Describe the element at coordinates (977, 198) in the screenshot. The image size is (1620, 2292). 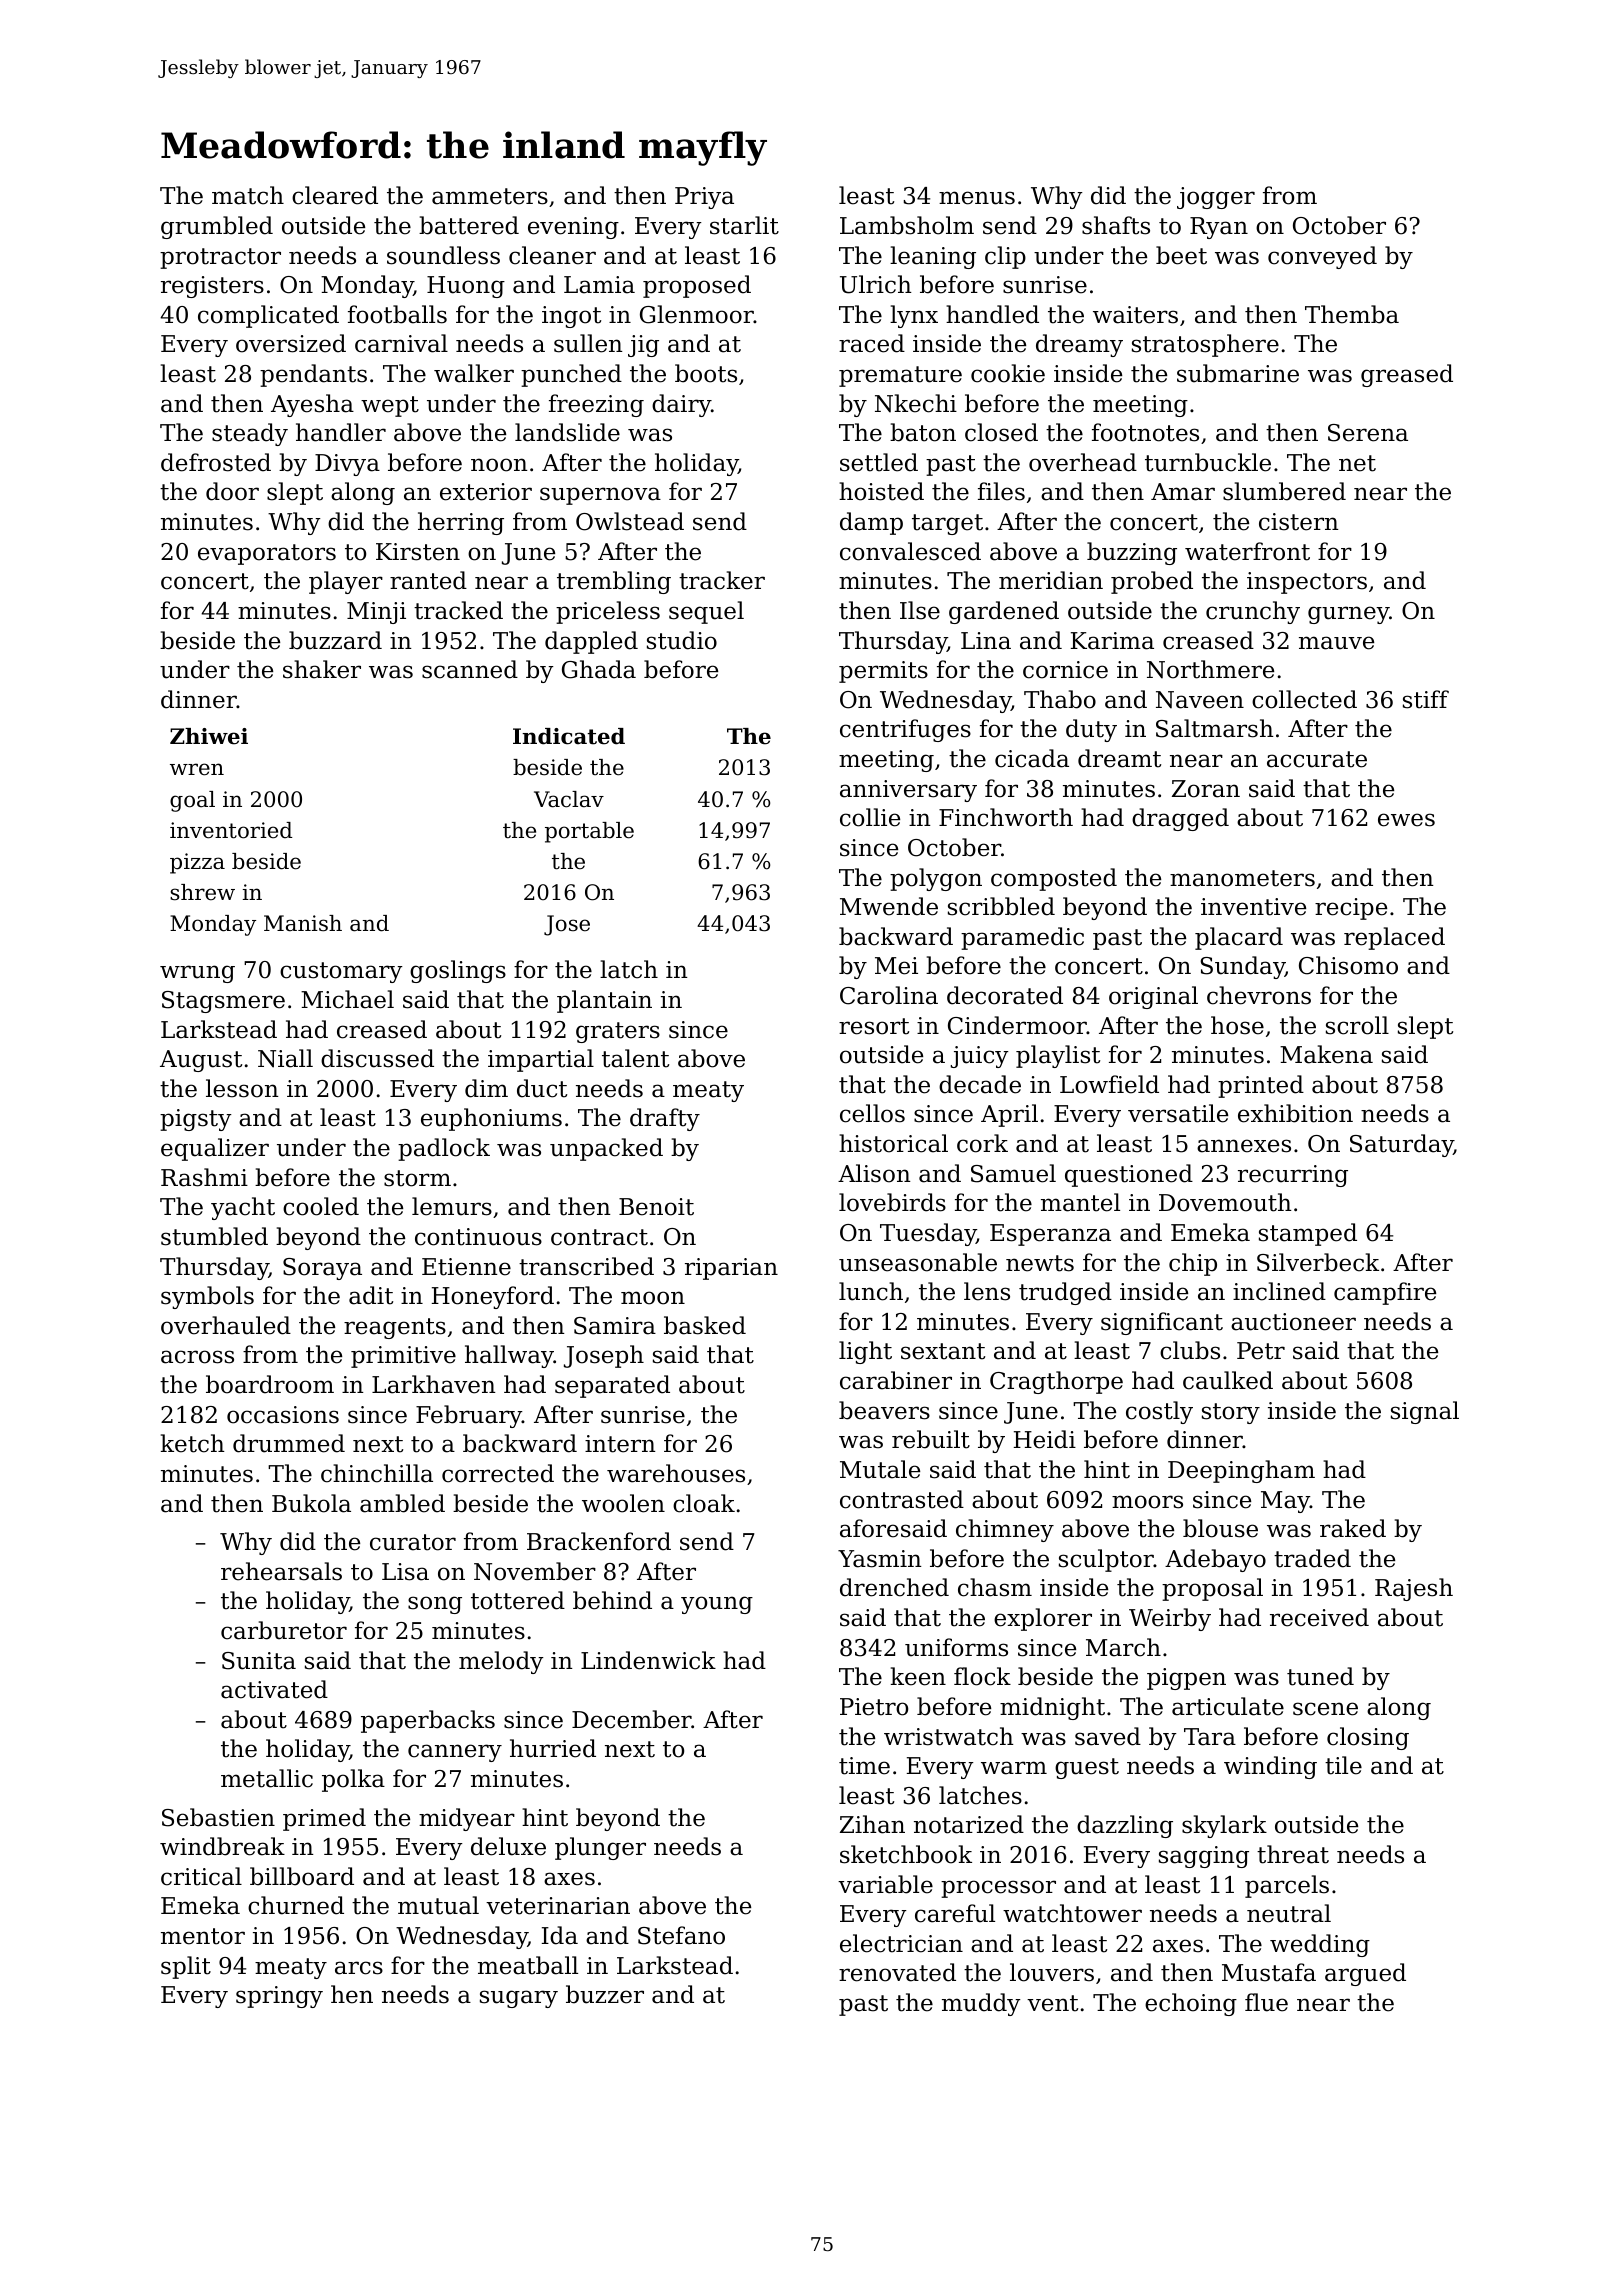
I see `menus` at that location.
